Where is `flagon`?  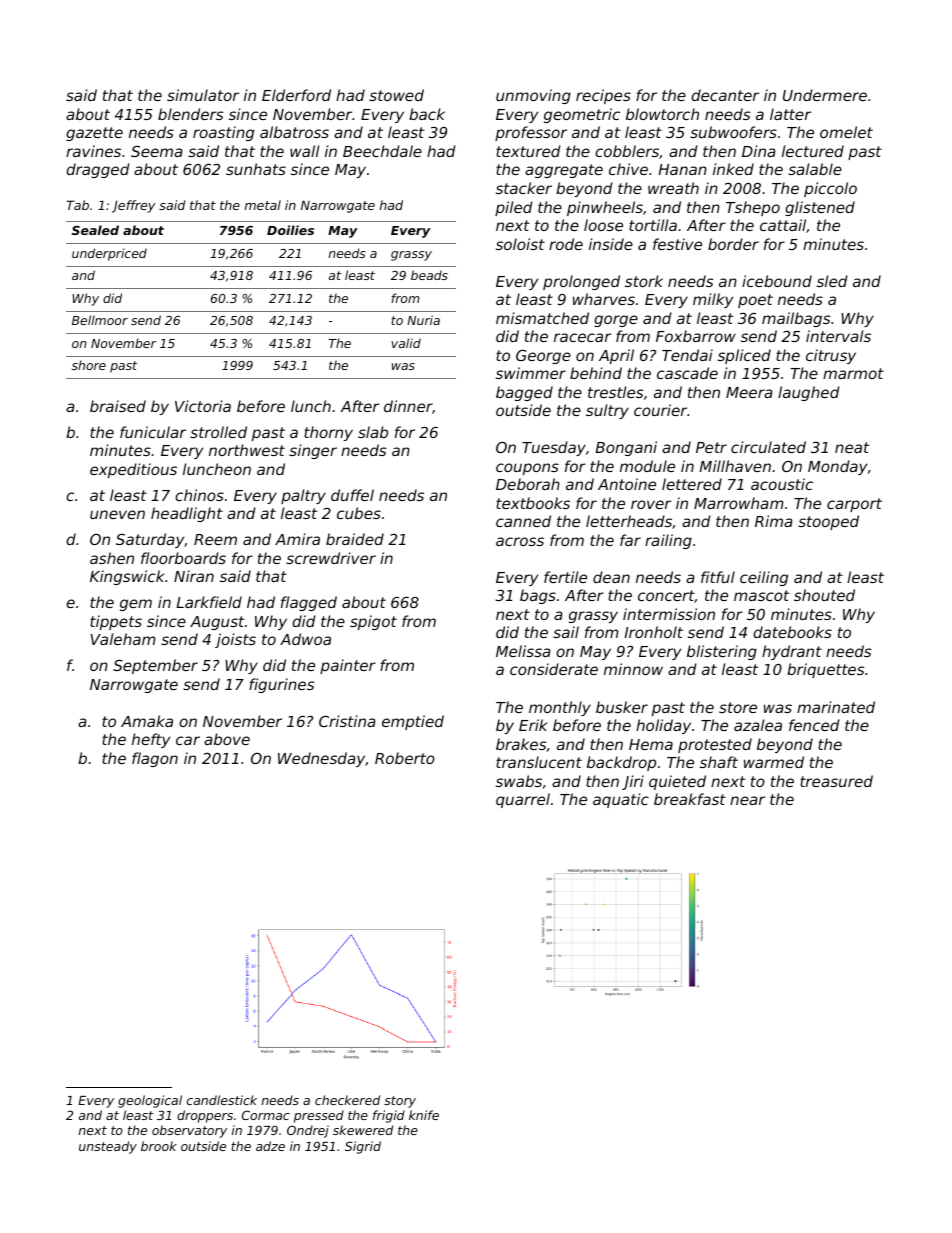 flagon is located at coordinates (155, 759).
